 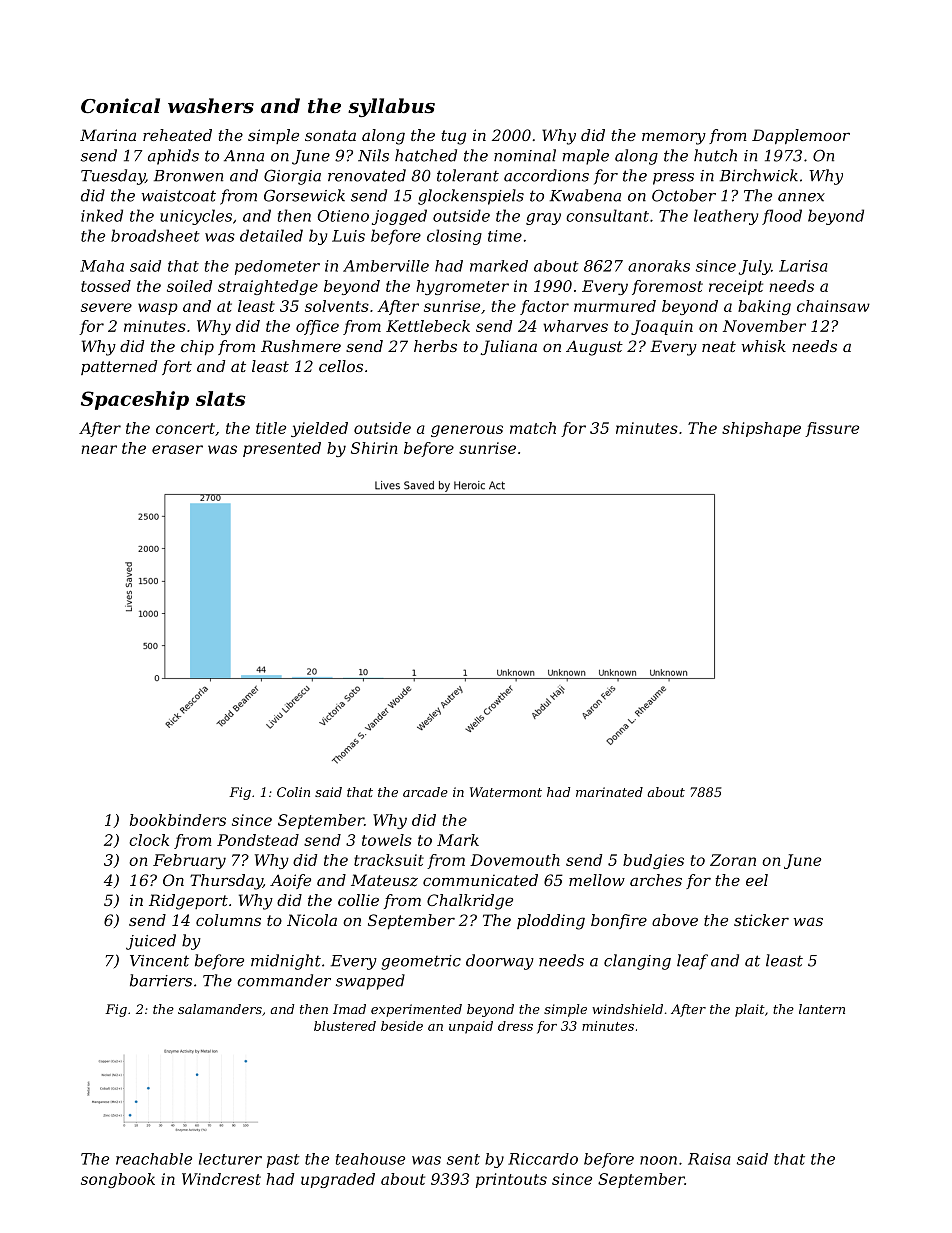 I want to click on Chalkridge, so click(x=470, y=902).
